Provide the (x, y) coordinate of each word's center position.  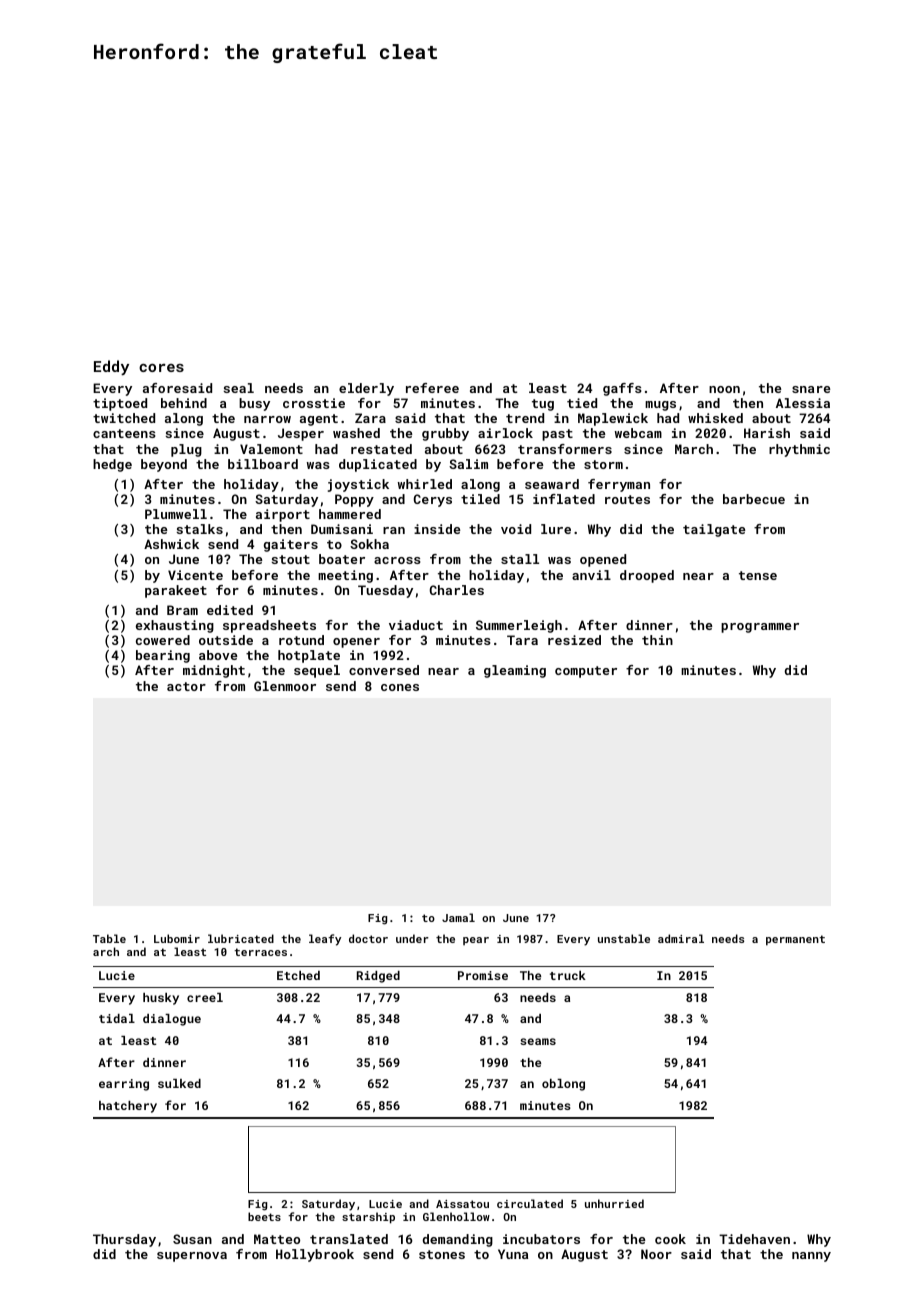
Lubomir (177, 938)
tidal (117, 1018)
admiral (681, 938)
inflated (564, 499)
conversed (384, 670)
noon (724, 389)
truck (568, 975)
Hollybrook (315, 1255)
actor (186, 686)
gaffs (622, 389)
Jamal (458, 917)
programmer (760, 628)
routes (627, 499)
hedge (112, 465)
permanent (795, 940)
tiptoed (120, 404)
